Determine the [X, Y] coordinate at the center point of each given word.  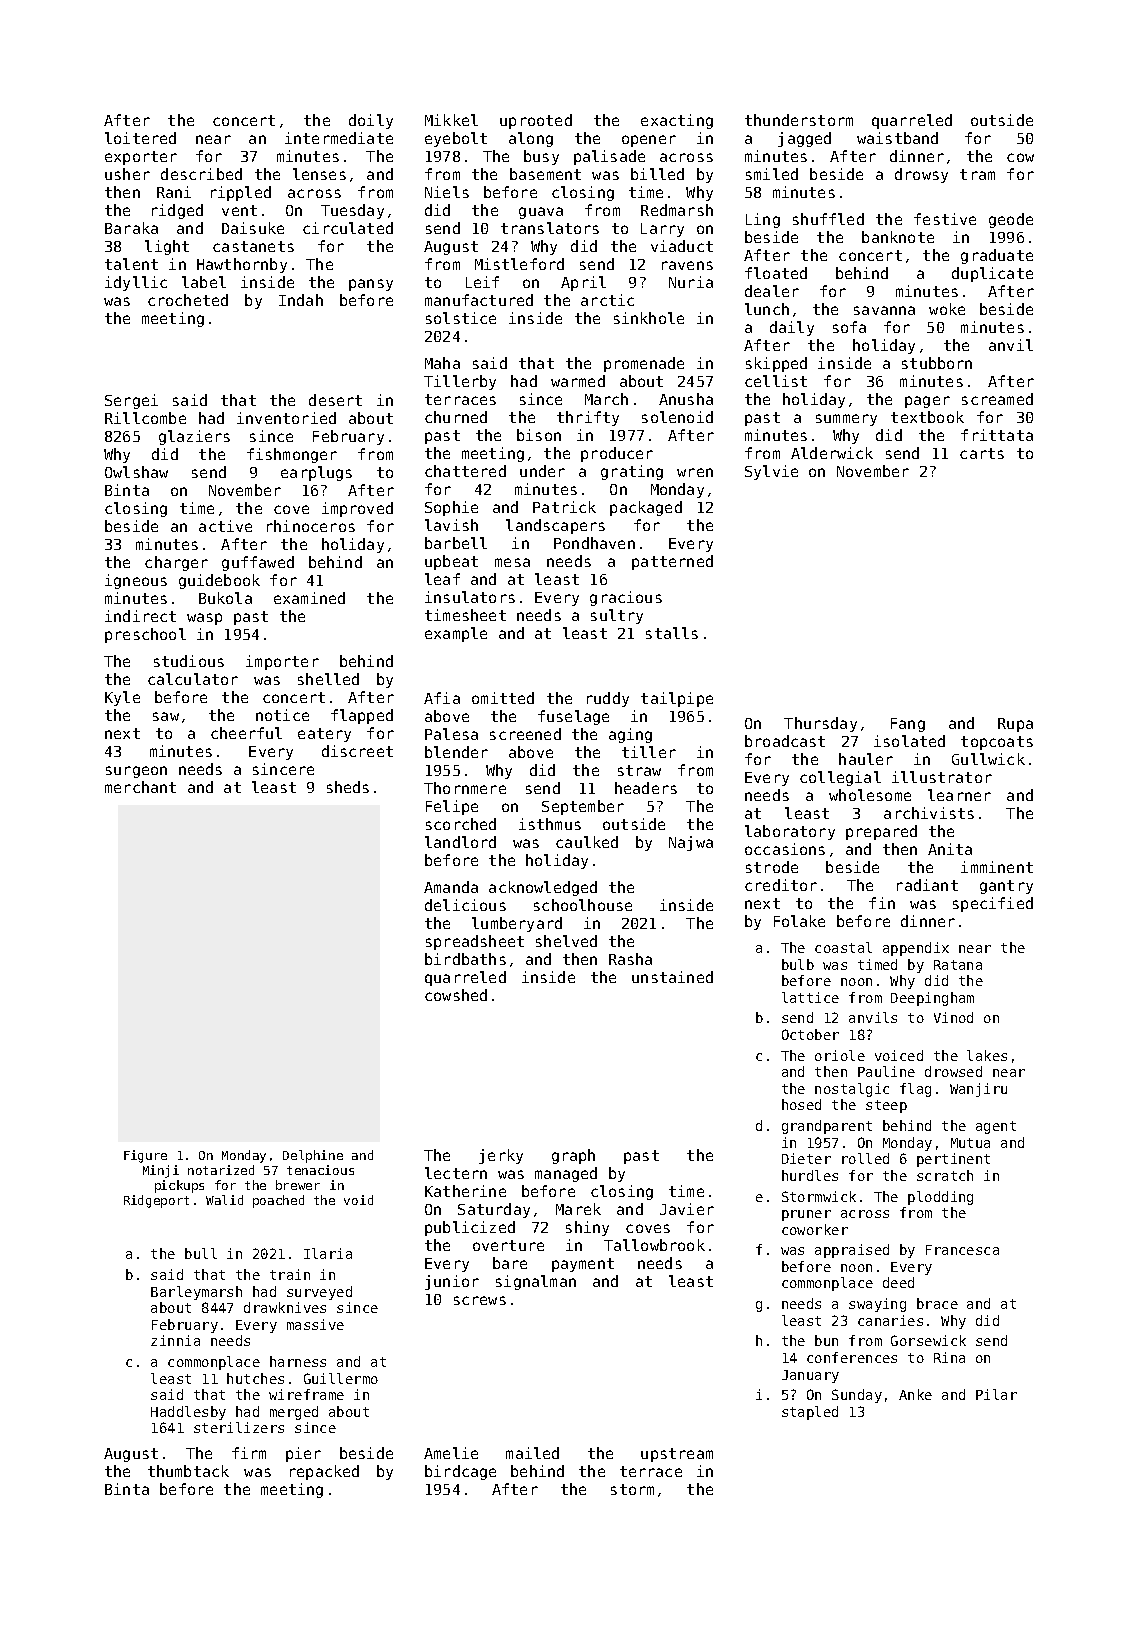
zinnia [175, 1340]
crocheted [188, 300]
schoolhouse [583, 905]
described [201, 174]
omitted [503, 698]
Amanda [451, 887]
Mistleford [519, 264]
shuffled [828, 219]
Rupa [1015, 725]
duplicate [992, 274]
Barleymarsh [196, 1293]
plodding [940, 1198]
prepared [881, 832]
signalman [536, 1282]
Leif [482, 282]
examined [309, 598]
